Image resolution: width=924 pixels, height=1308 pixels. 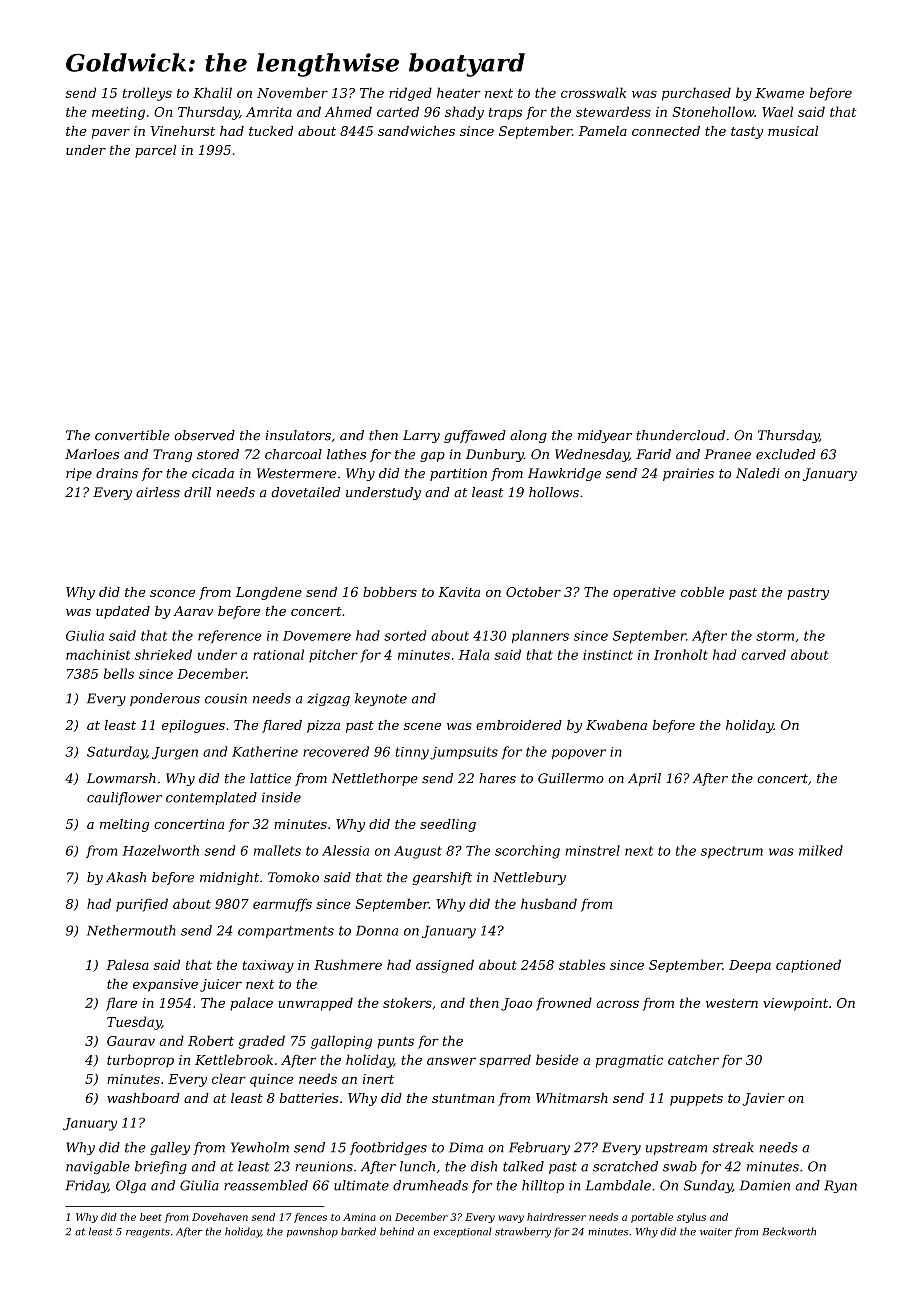 What do you see at coordinates (644, 779) in the image?
I see `April` at bounding box center [644, 779].
